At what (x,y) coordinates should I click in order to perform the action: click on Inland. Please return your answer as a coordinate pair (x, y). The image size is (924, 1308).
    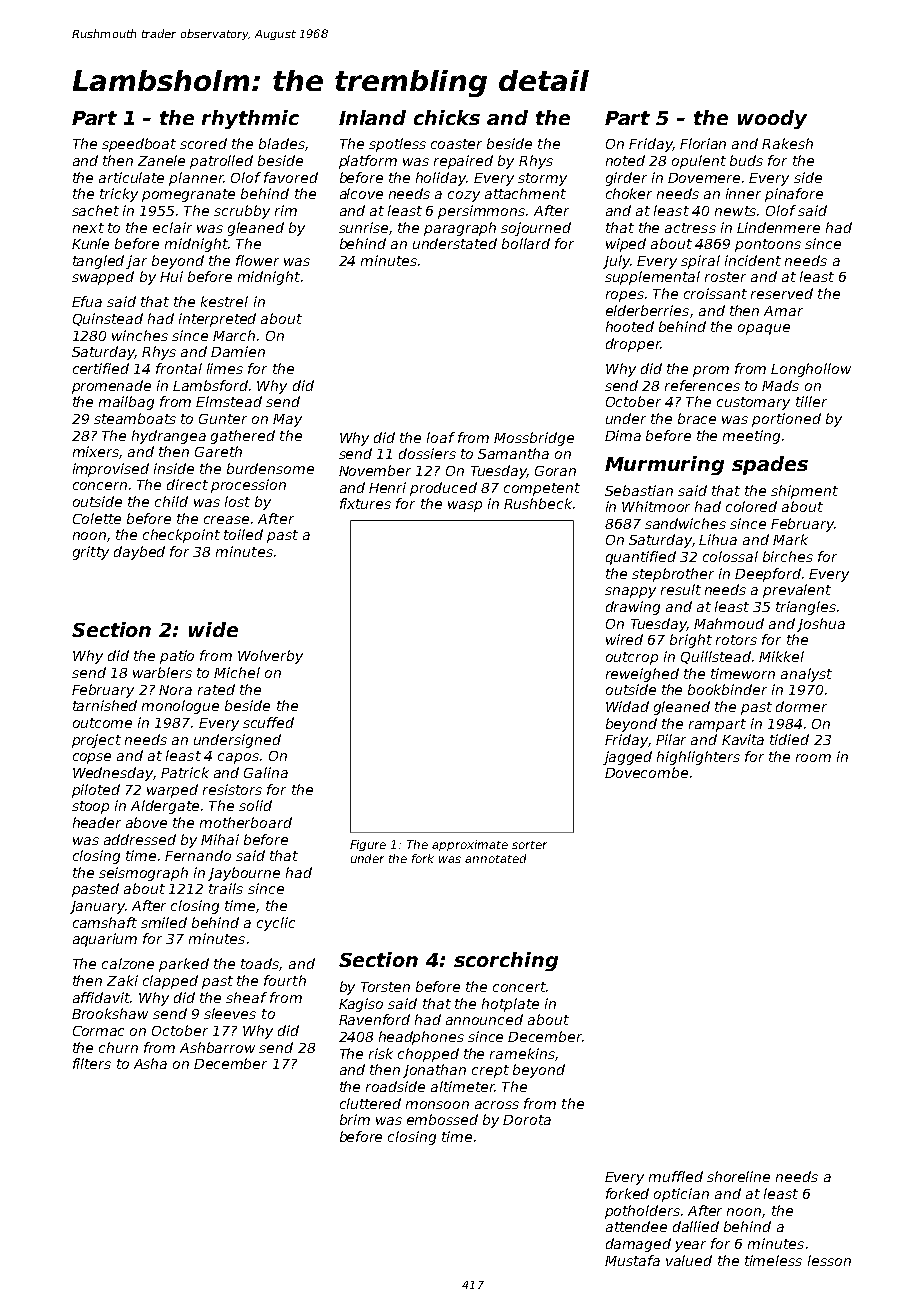
    Looking at the image, I should click on (372, 117).
